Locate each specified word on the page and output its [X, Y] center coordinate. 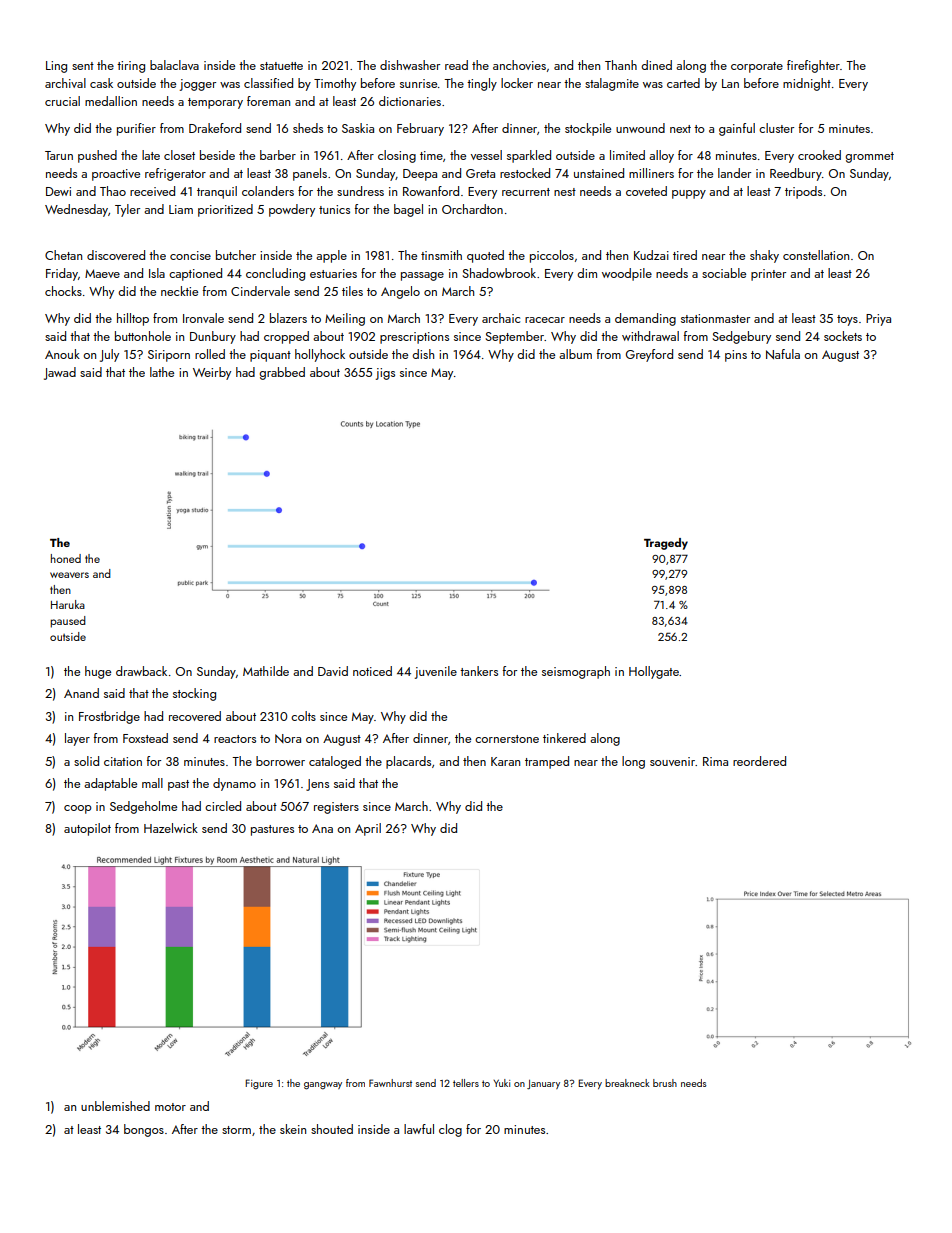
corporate [757, 67]
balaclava [174, 65]
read [456, 65]
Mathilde [266, 671]
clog [450, 1130]
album [575, 354]
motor [170, 1107]
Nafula [783, 354]
